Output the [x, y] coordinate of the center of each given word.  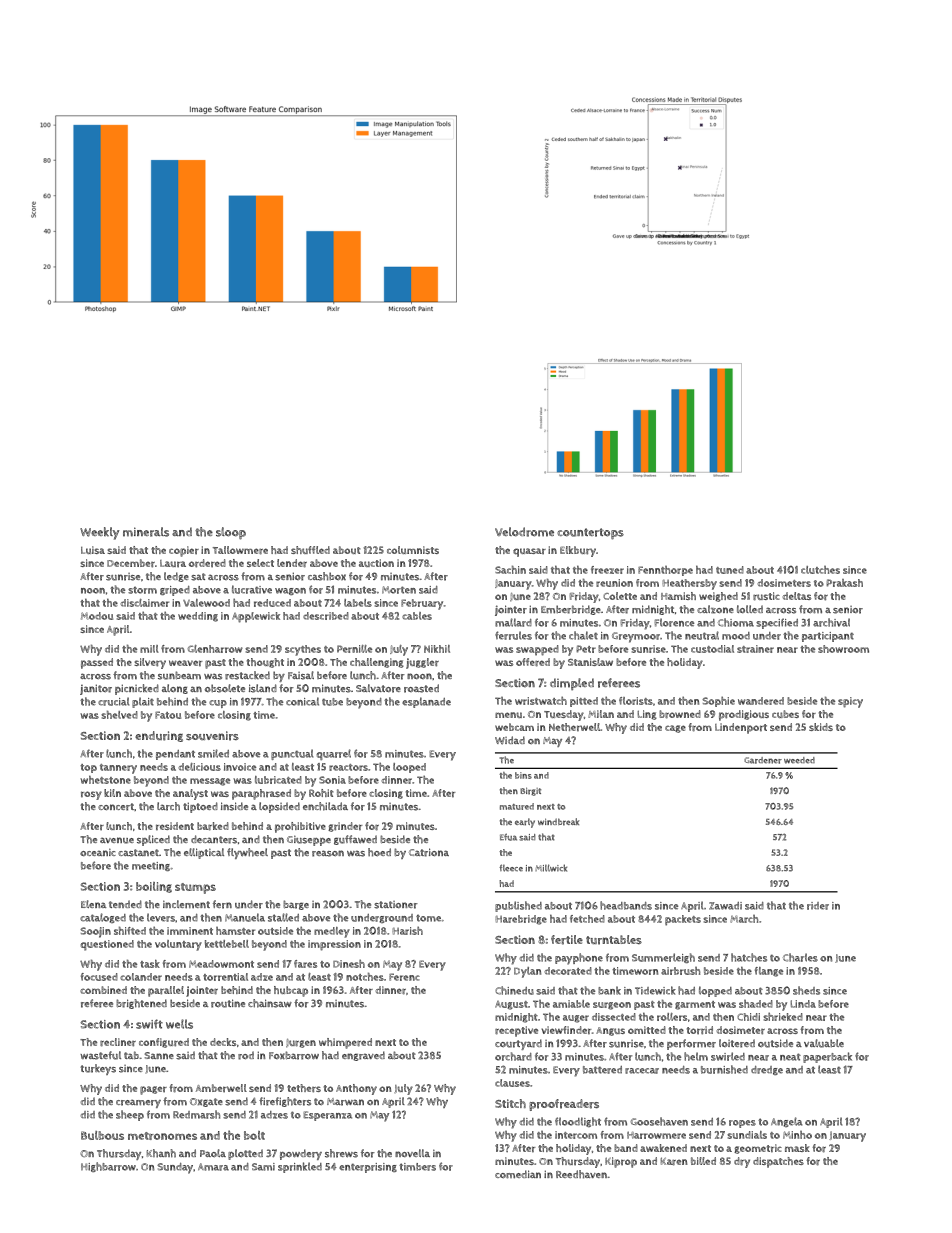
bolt [254, 1135]
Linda [803, 1004]
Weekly [99, 533]
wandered [761, 701]
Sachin [510, 570]
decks [223, 1042]
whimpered [345, 1043]
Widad [510, 740]
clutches [820, 570]
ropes [742, 1124]
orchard [513, 1056]
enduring [159, 736]
